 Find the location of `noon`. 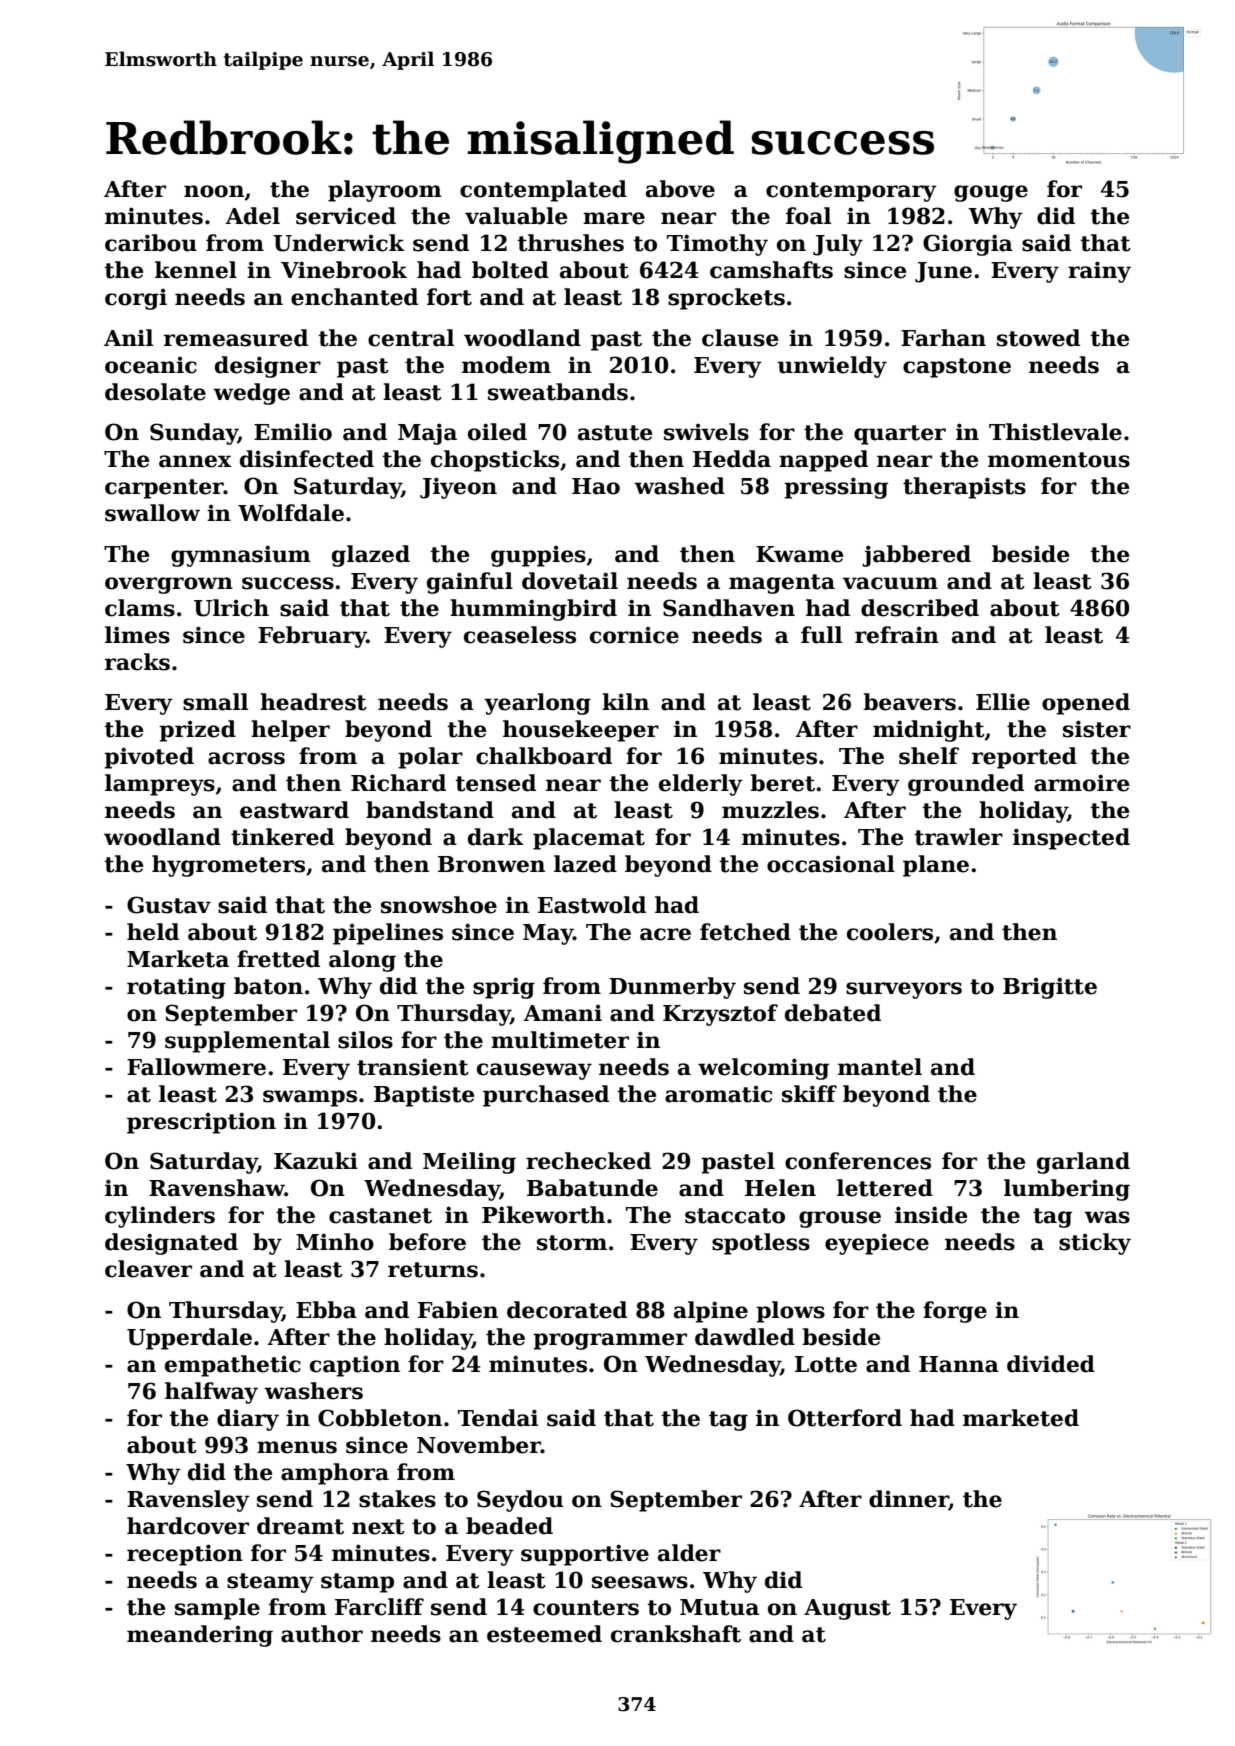

noon is located at coordinates (214, 192).
